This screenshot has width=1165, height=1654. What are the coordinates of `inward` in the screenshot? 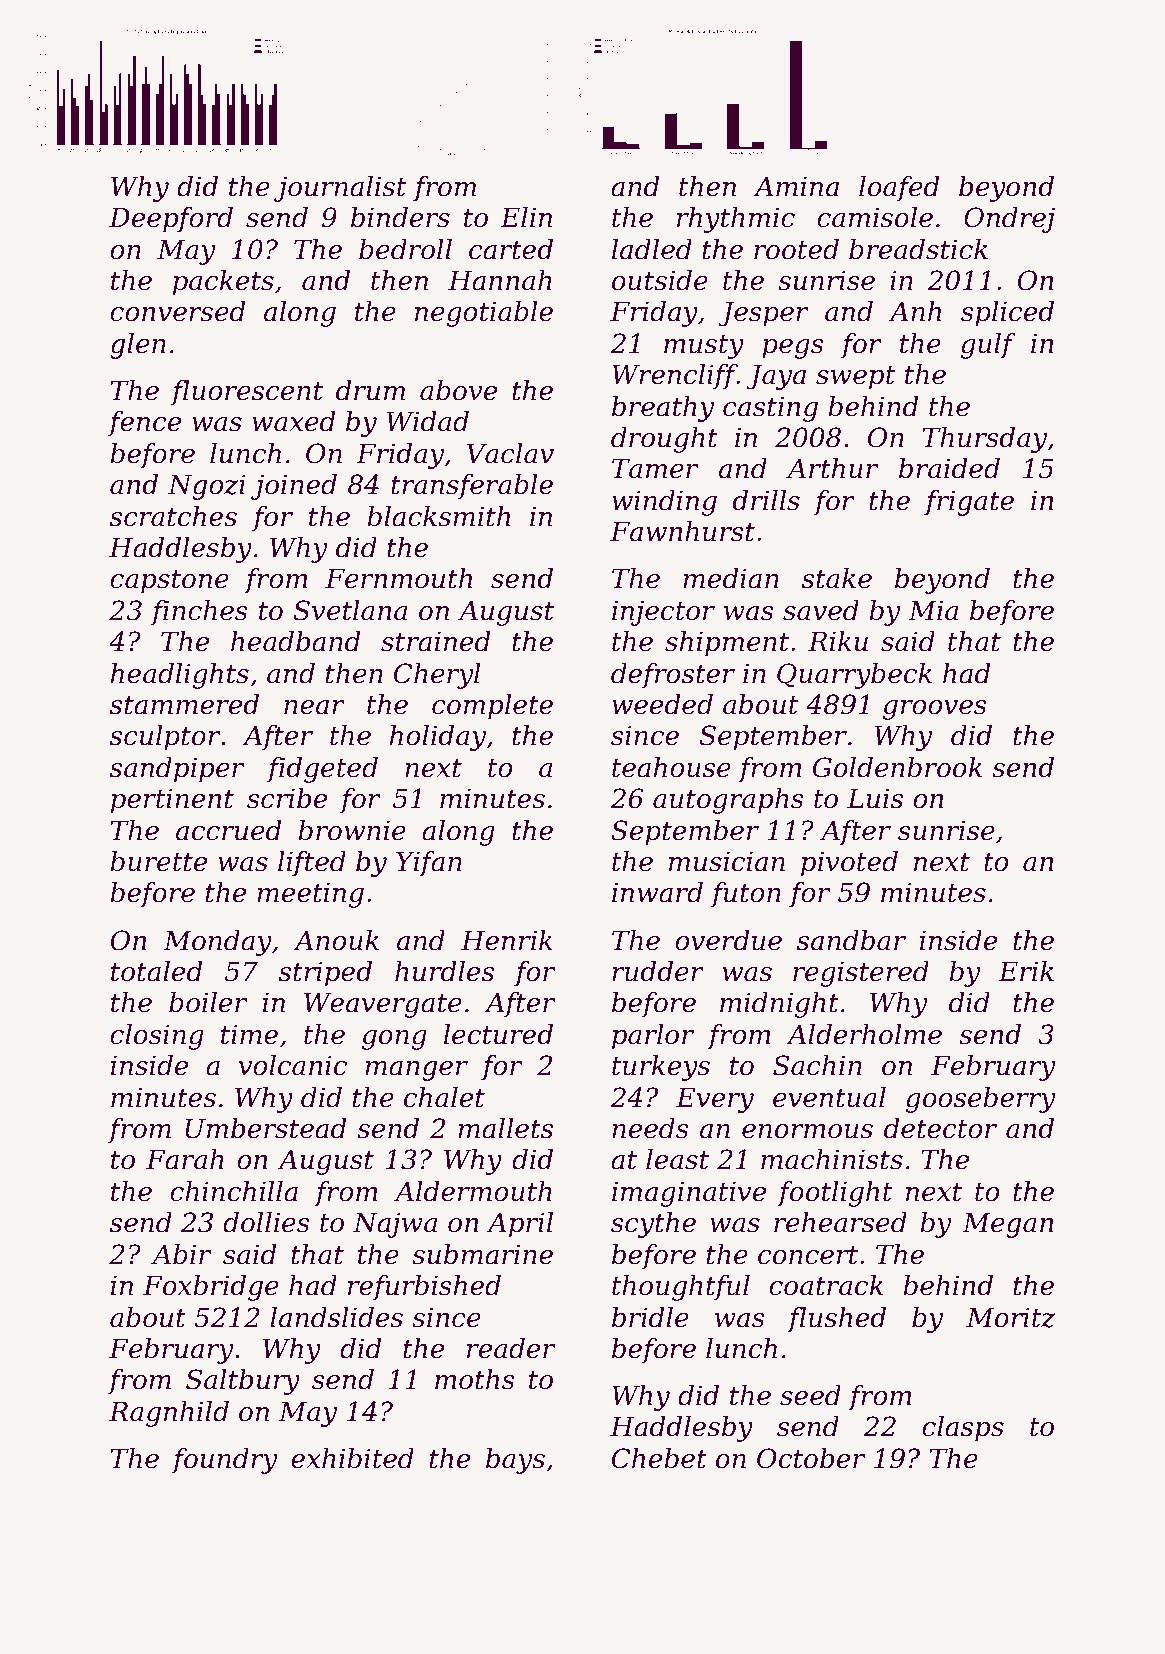 It's located at (657, 892).
